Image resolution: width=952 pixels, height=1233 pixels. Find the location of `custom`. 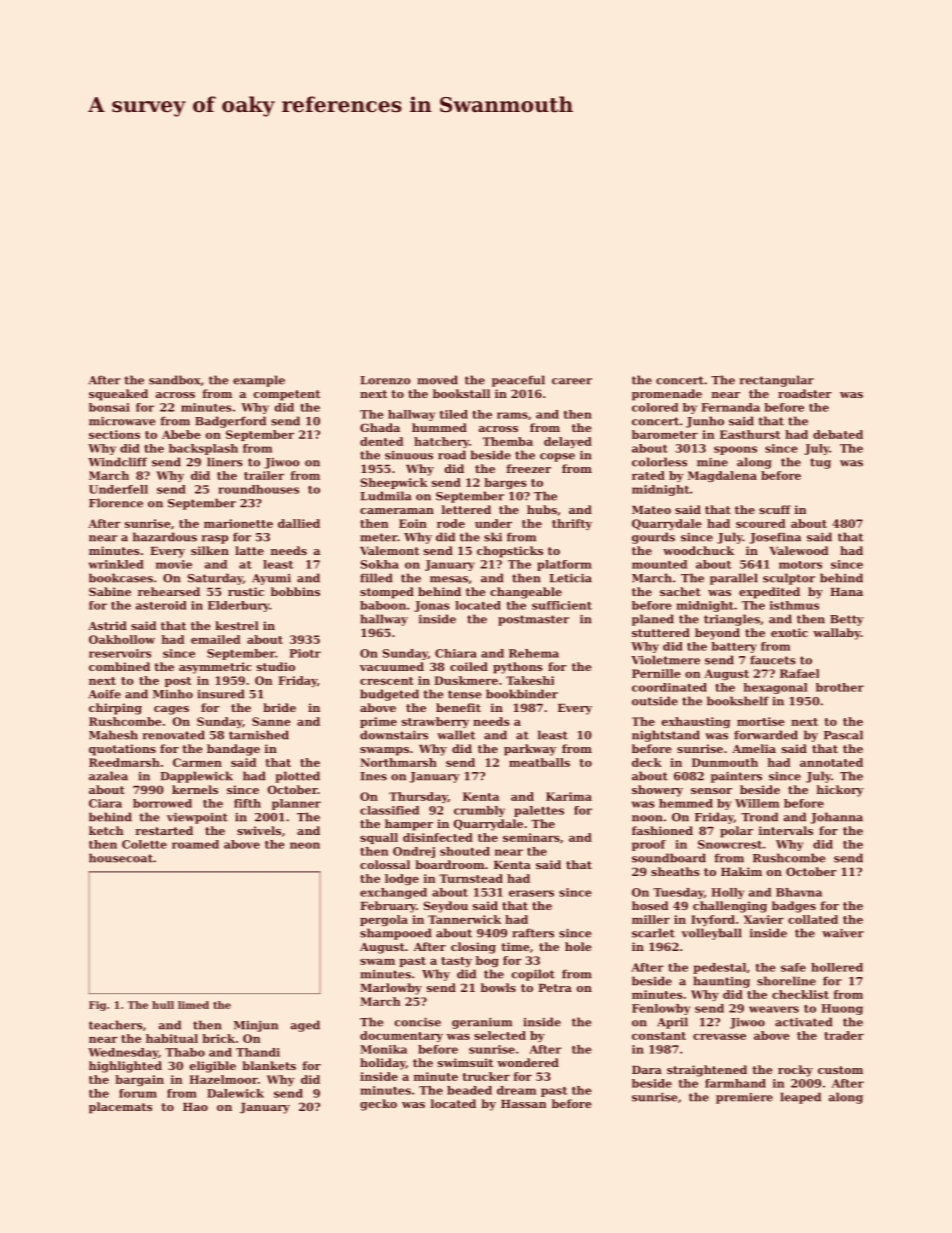

custom is located at coordinates (840, 1070).
